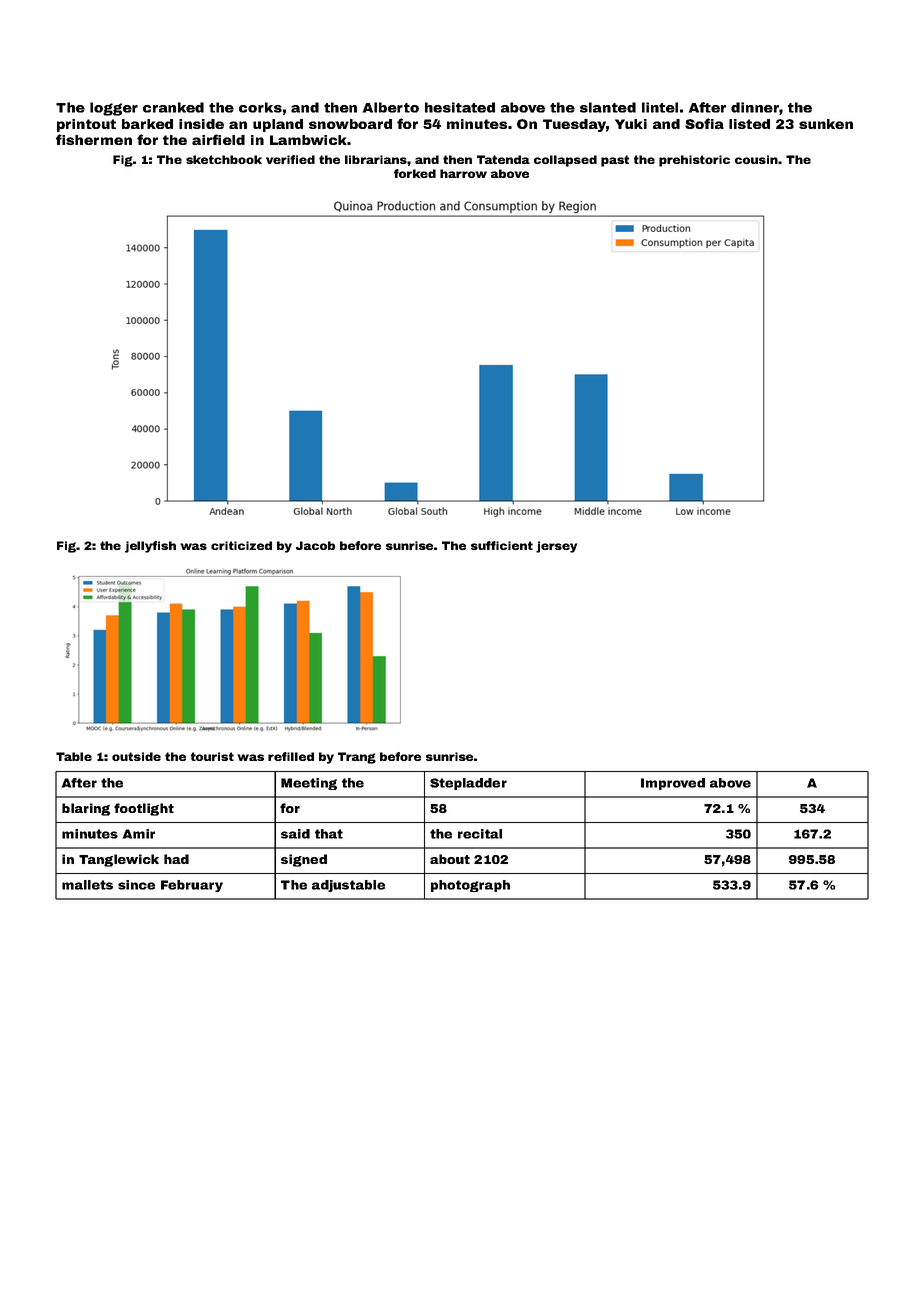  Describe the element at coordinates (144, 809) in the image. I see `footlight` at that location.
